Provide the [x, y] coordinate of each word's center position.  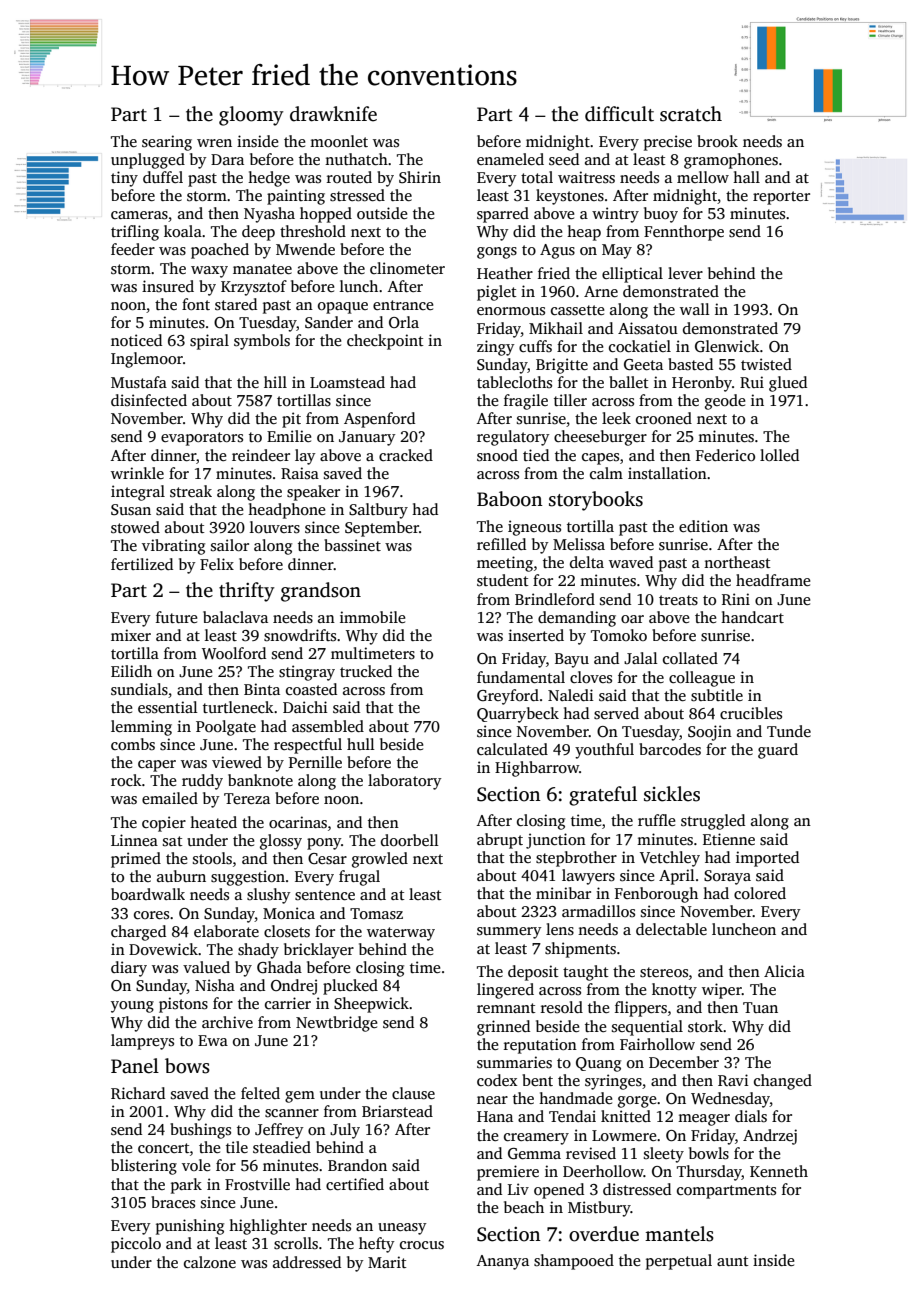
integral [138, 493]
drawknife [333, 114]
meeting [505, 564]
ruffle [656, 820]
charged [138, 933]
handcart [752, 617]
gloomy [251, 116]
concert [164, 1148]
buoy [661, 215]
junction [556, 841]
